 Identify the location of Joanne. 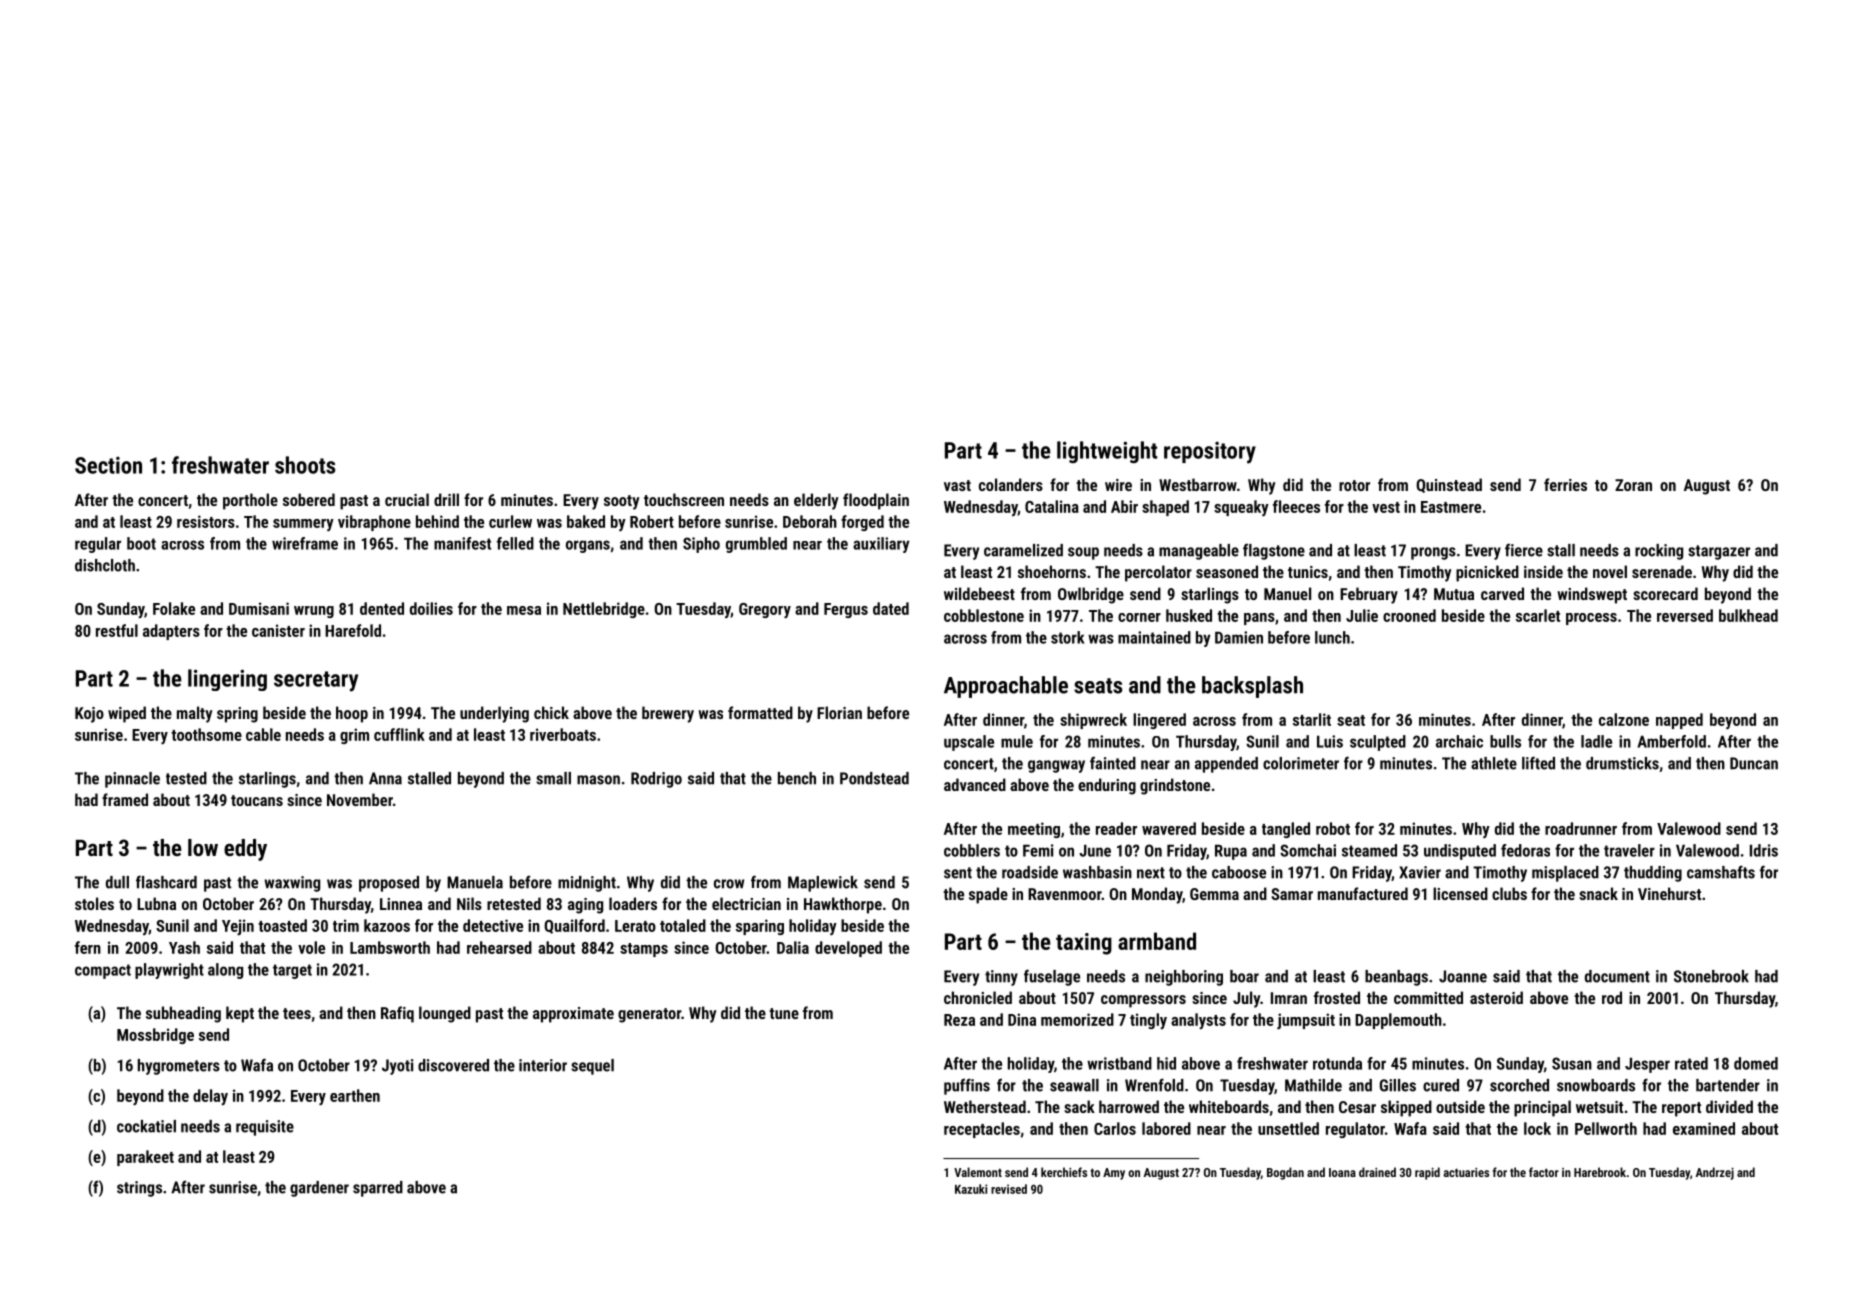
(1463, 976).
